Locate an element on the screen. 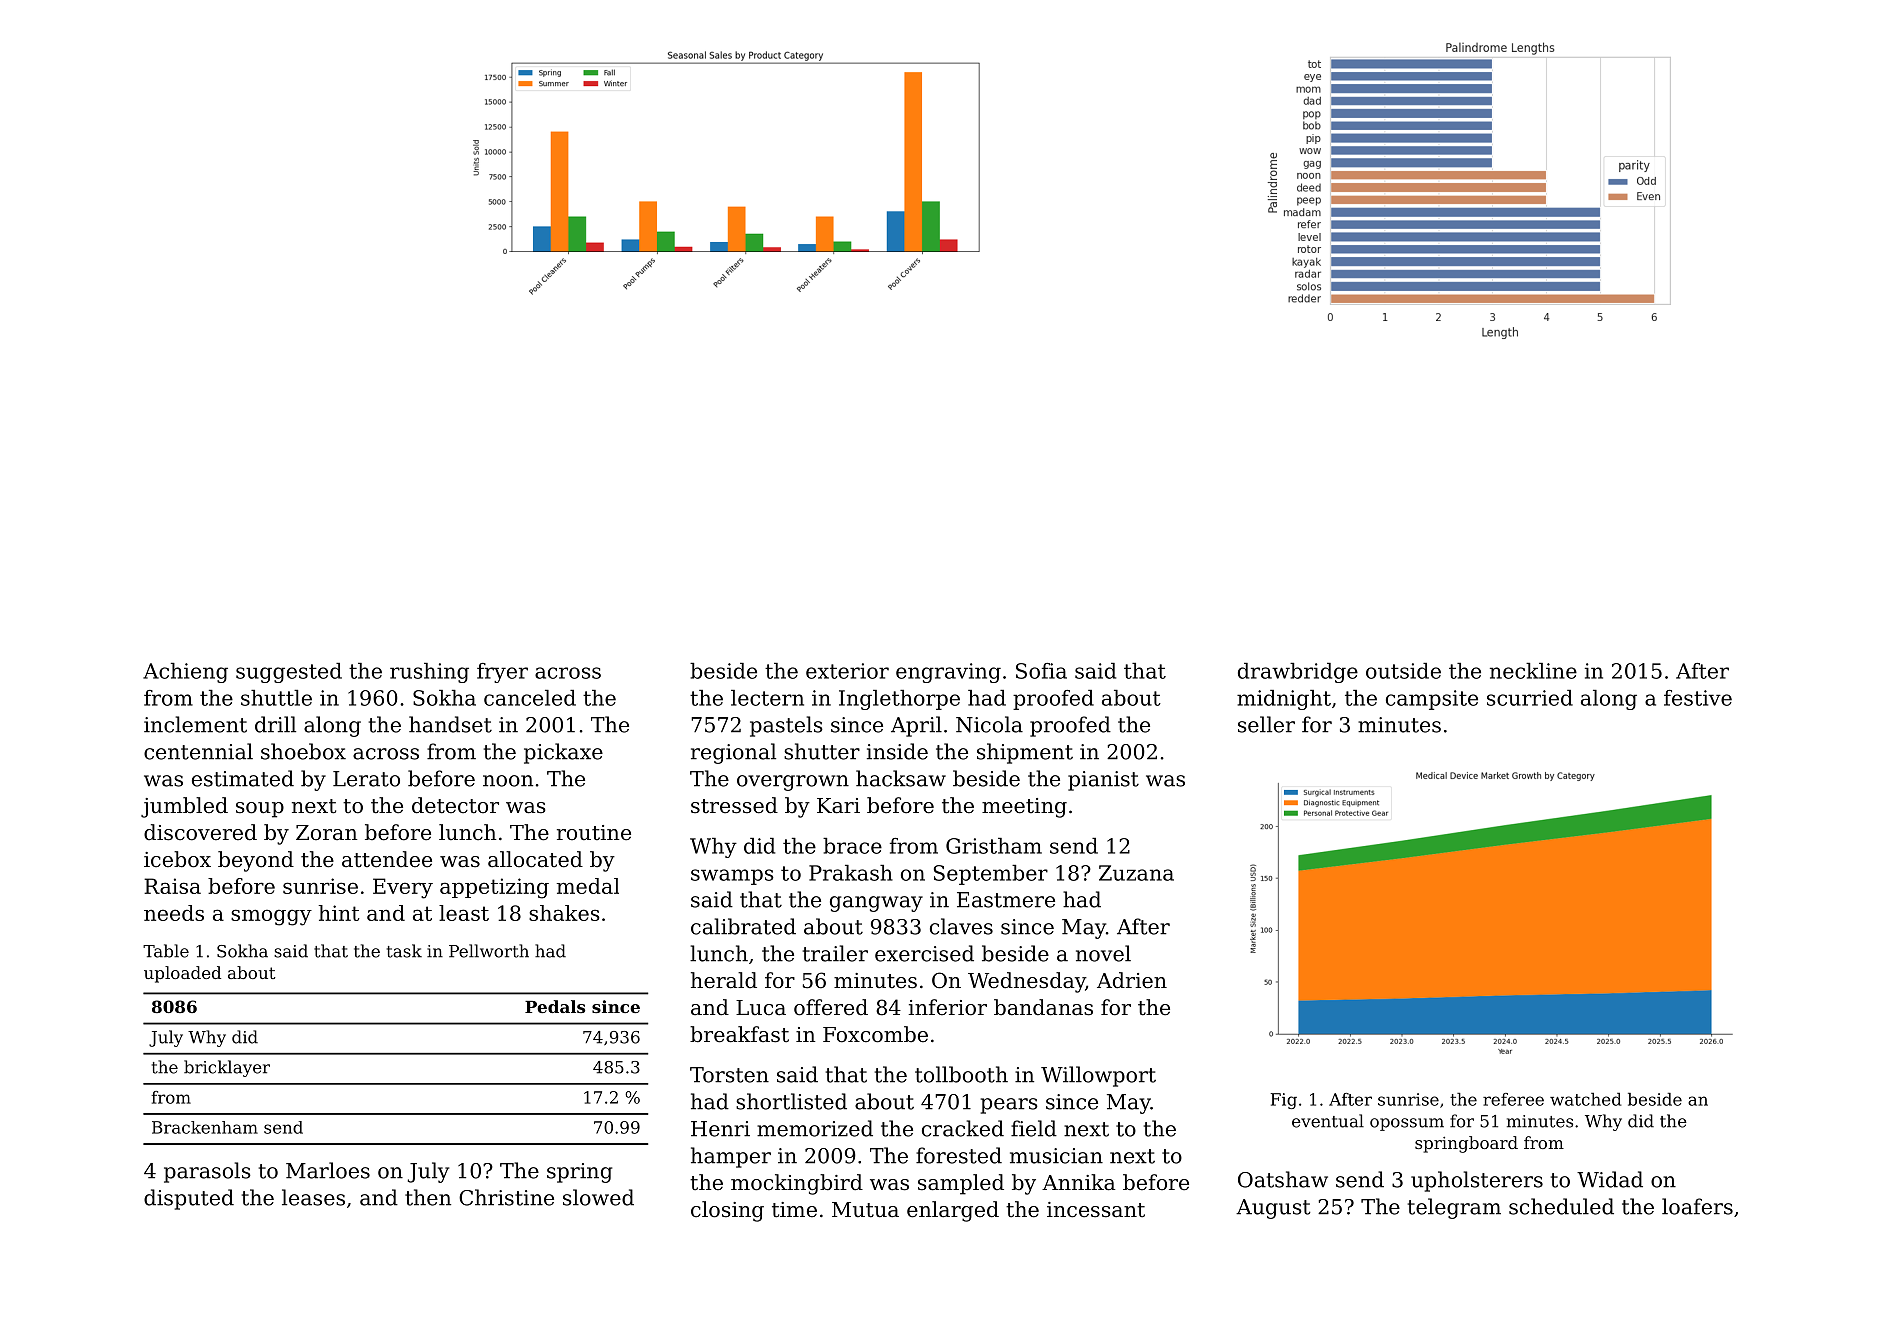 The width and height of the screenshot is (1885, 1333). Pedals is located at coordinates (555, 1006).
